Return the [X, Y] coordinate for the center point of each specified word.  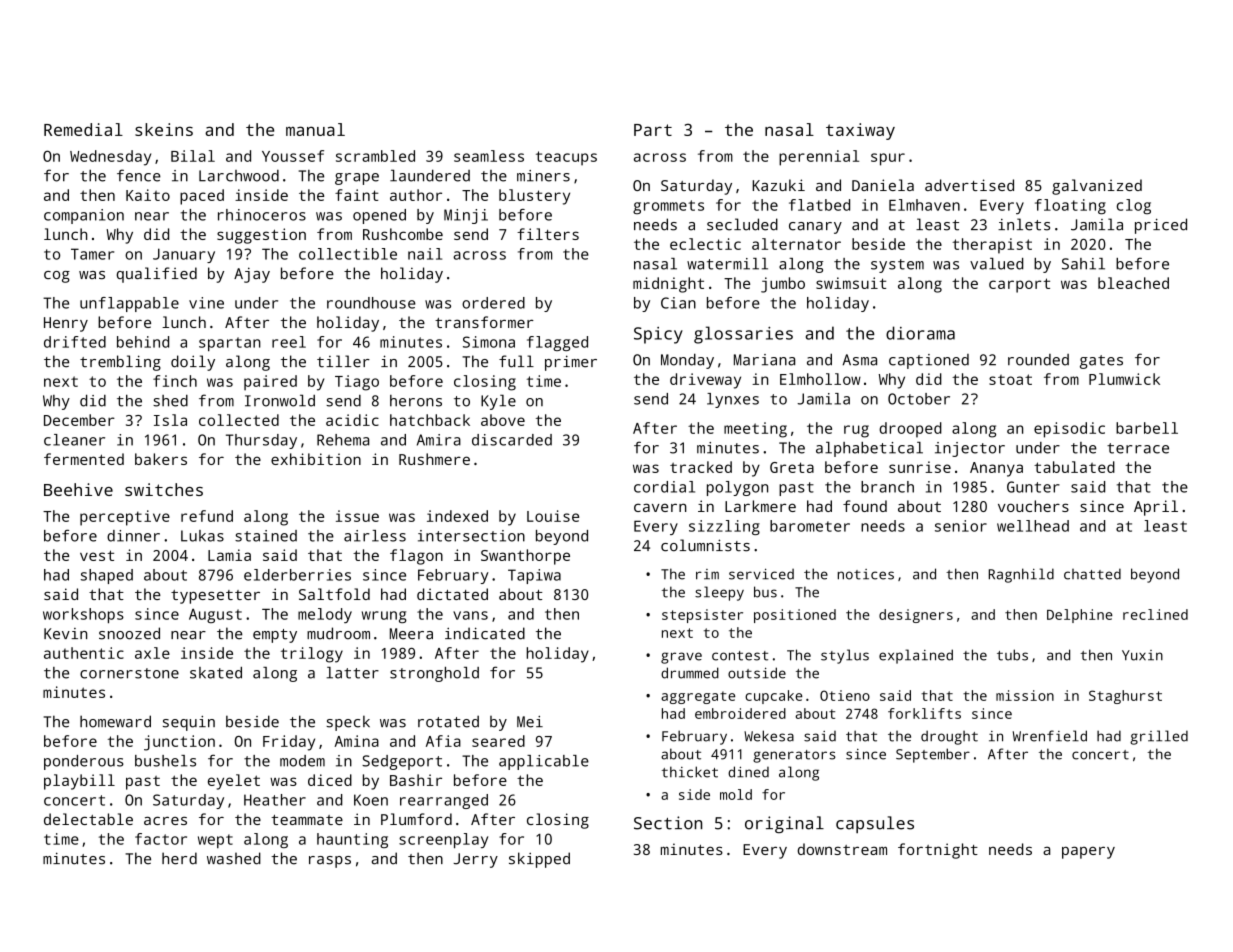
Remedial [83, 129]
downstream [842, 849]
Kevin [65, 634]
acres [165, 821]
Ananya [996, 469]
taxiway [860, 131]
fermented [84, 459]
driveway [705, 381]
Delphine [1080, 616]
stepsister [702, 616]
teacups [566, 158]
